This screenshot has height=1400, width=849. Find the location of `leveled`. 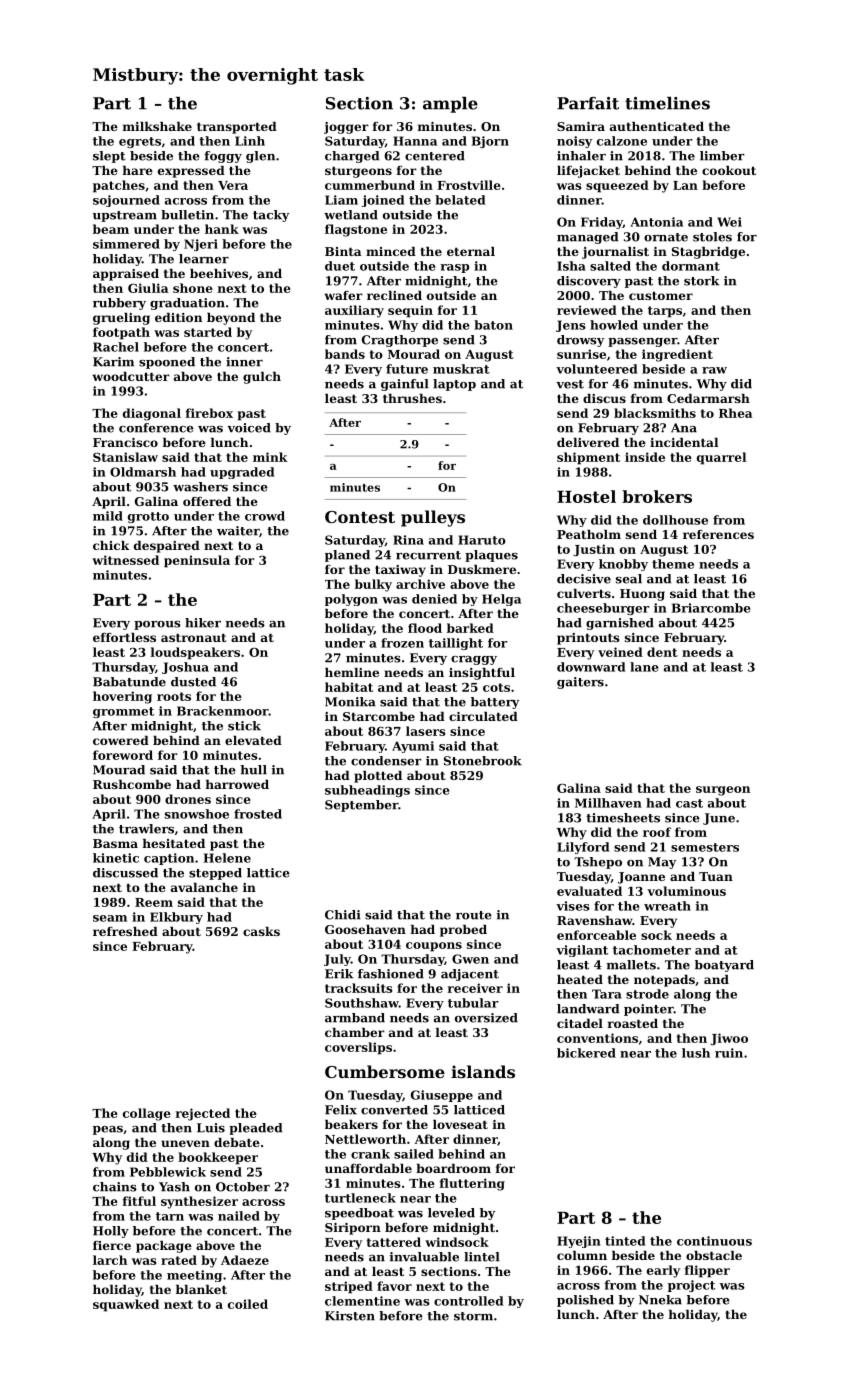

leveled is located at coordinates (451, 1213).
